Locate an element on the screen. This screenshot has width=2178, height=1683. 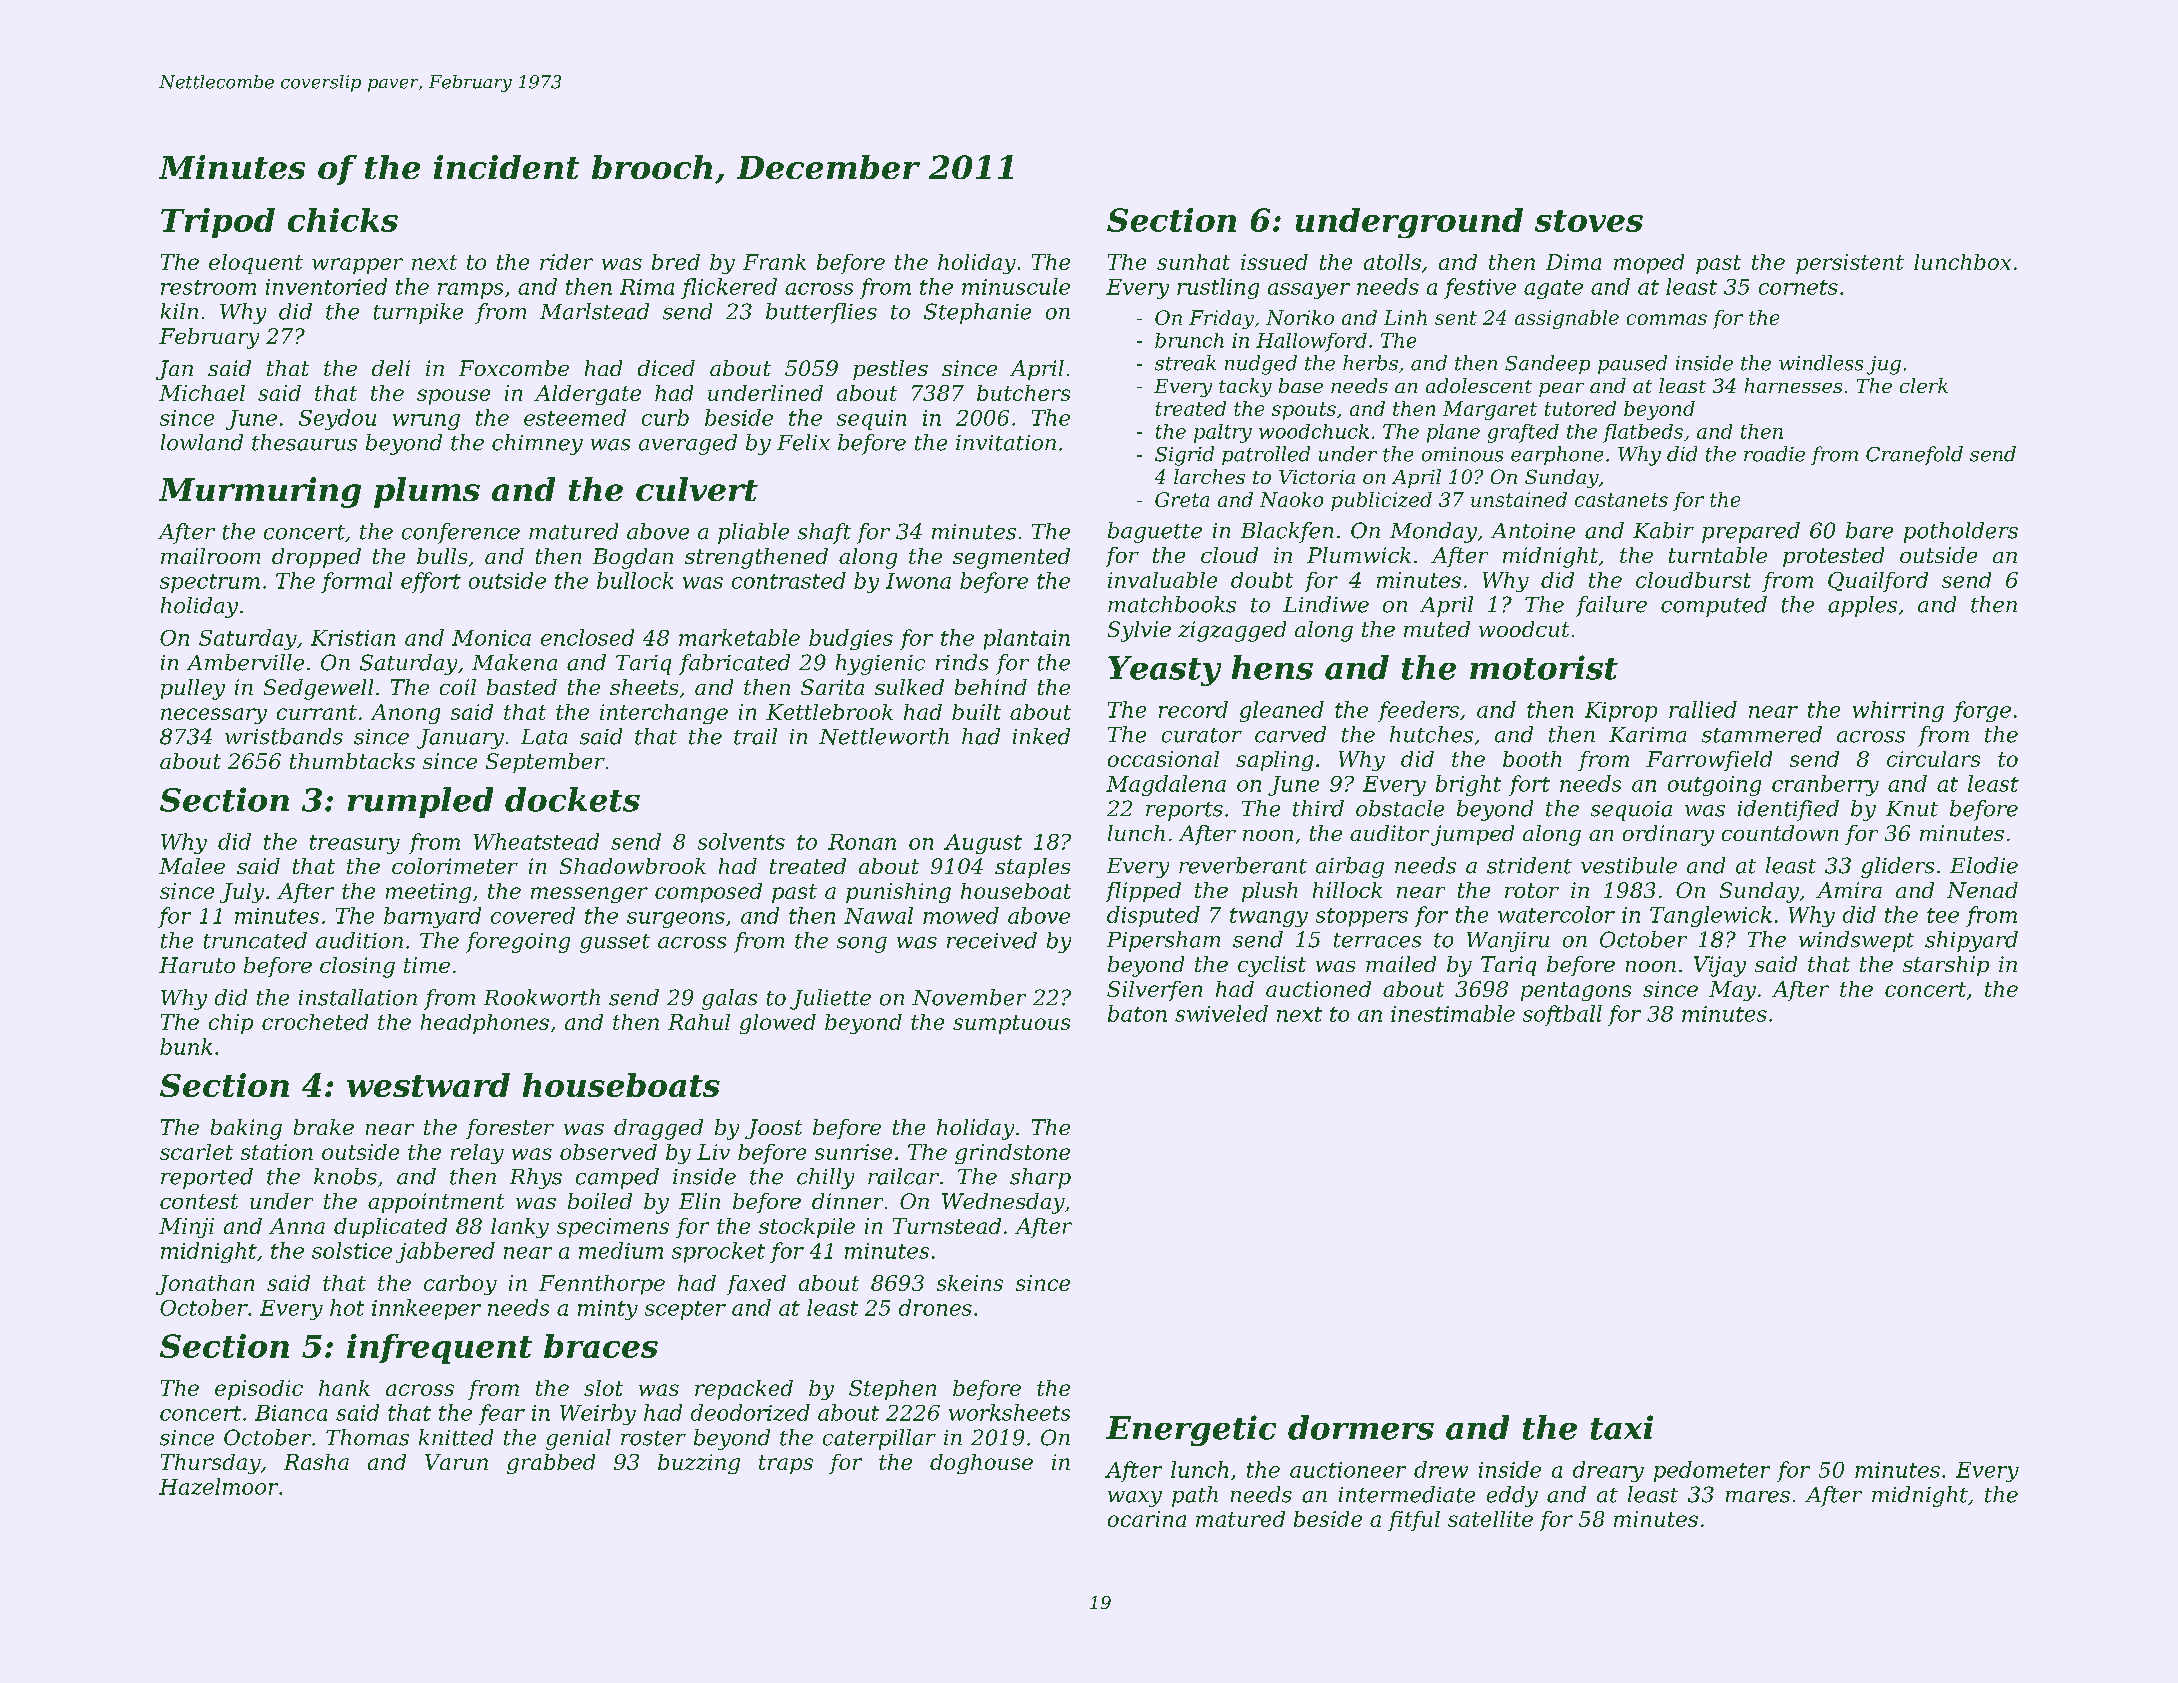
starship is located at coordinates (1946, 966).
